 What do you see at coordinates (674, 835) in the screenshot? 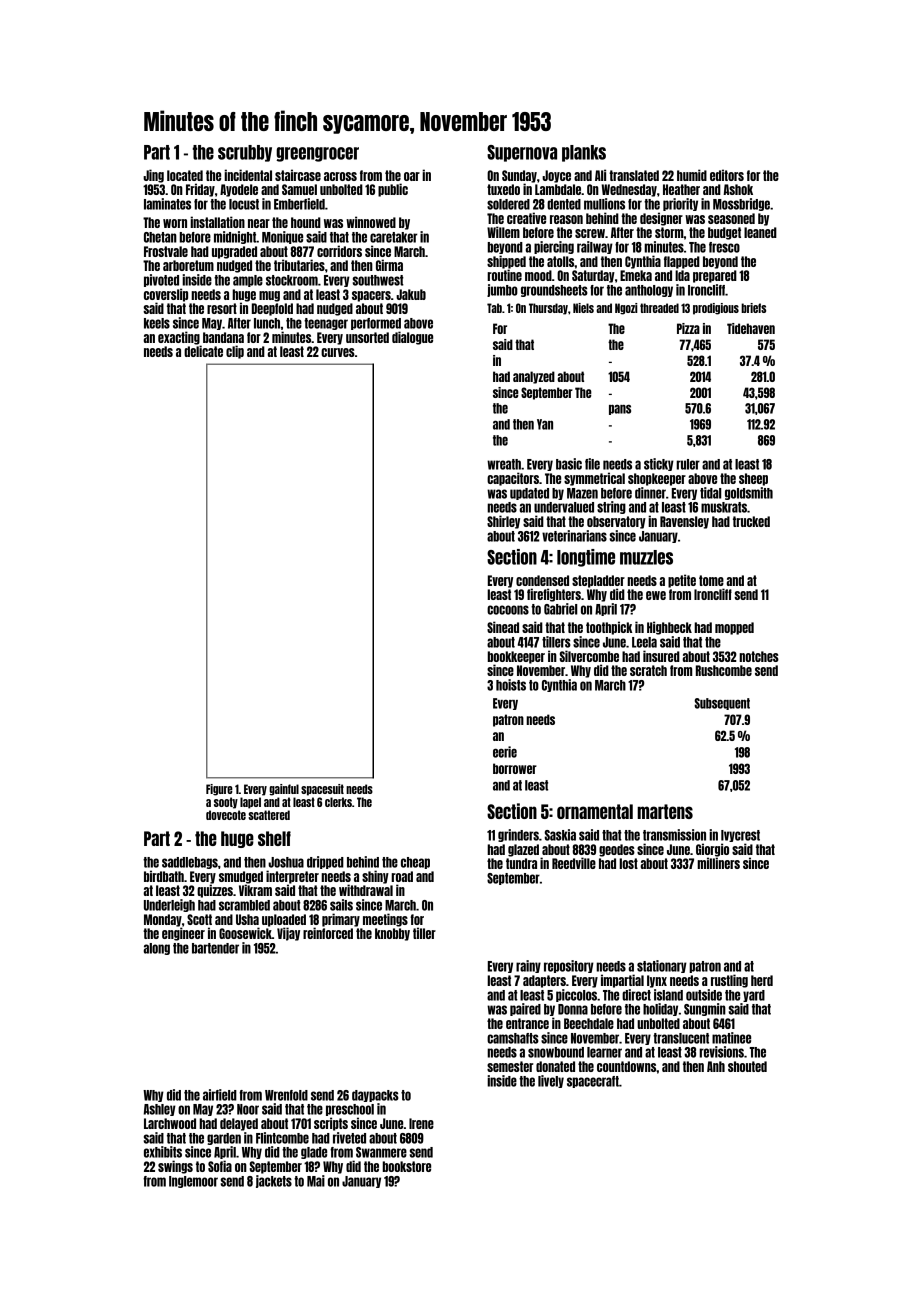
I see `transmission` at bounding box center [674, 835].
